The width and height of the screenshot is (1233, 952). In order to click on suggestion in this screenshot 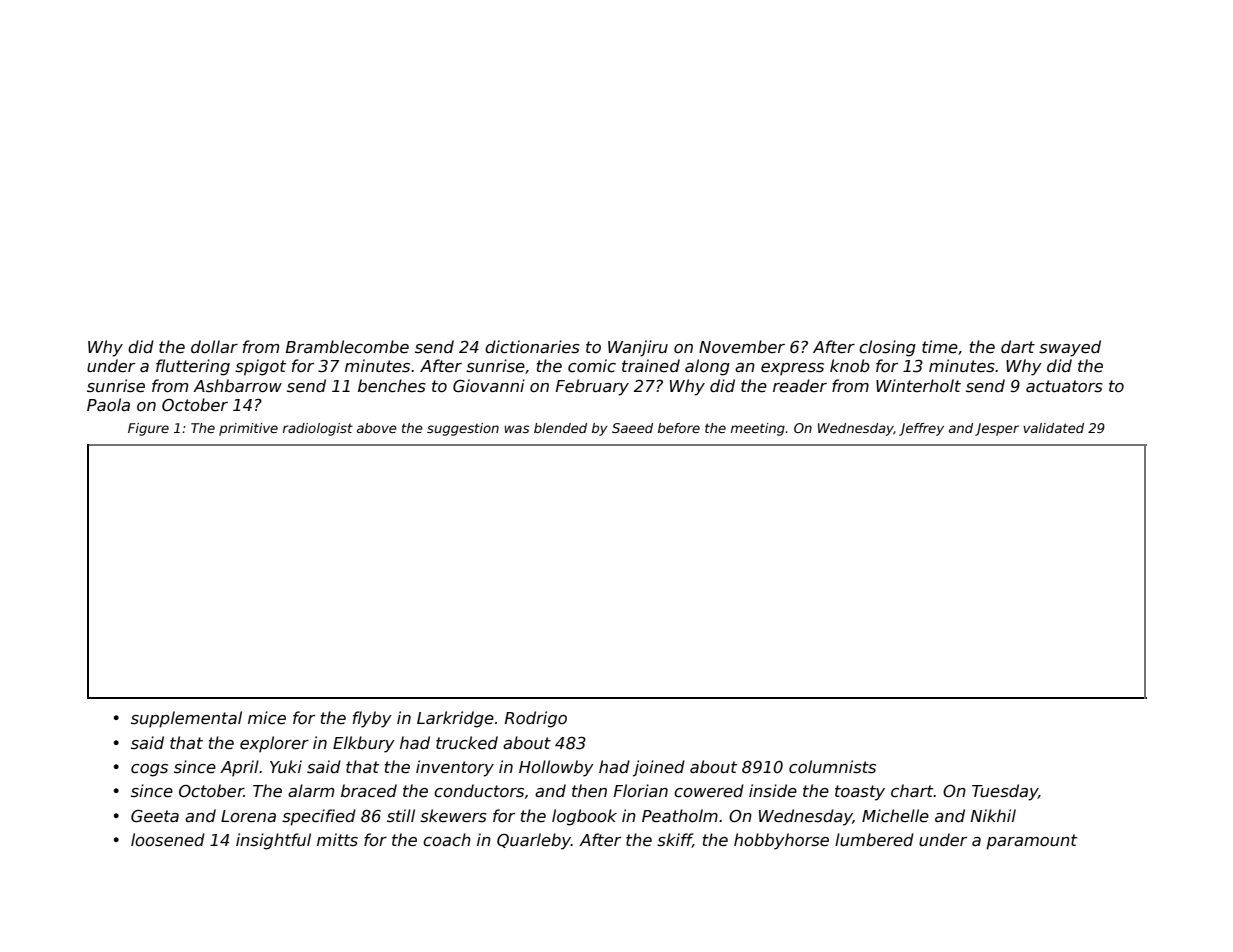, I will do `click(463, 429)`.
